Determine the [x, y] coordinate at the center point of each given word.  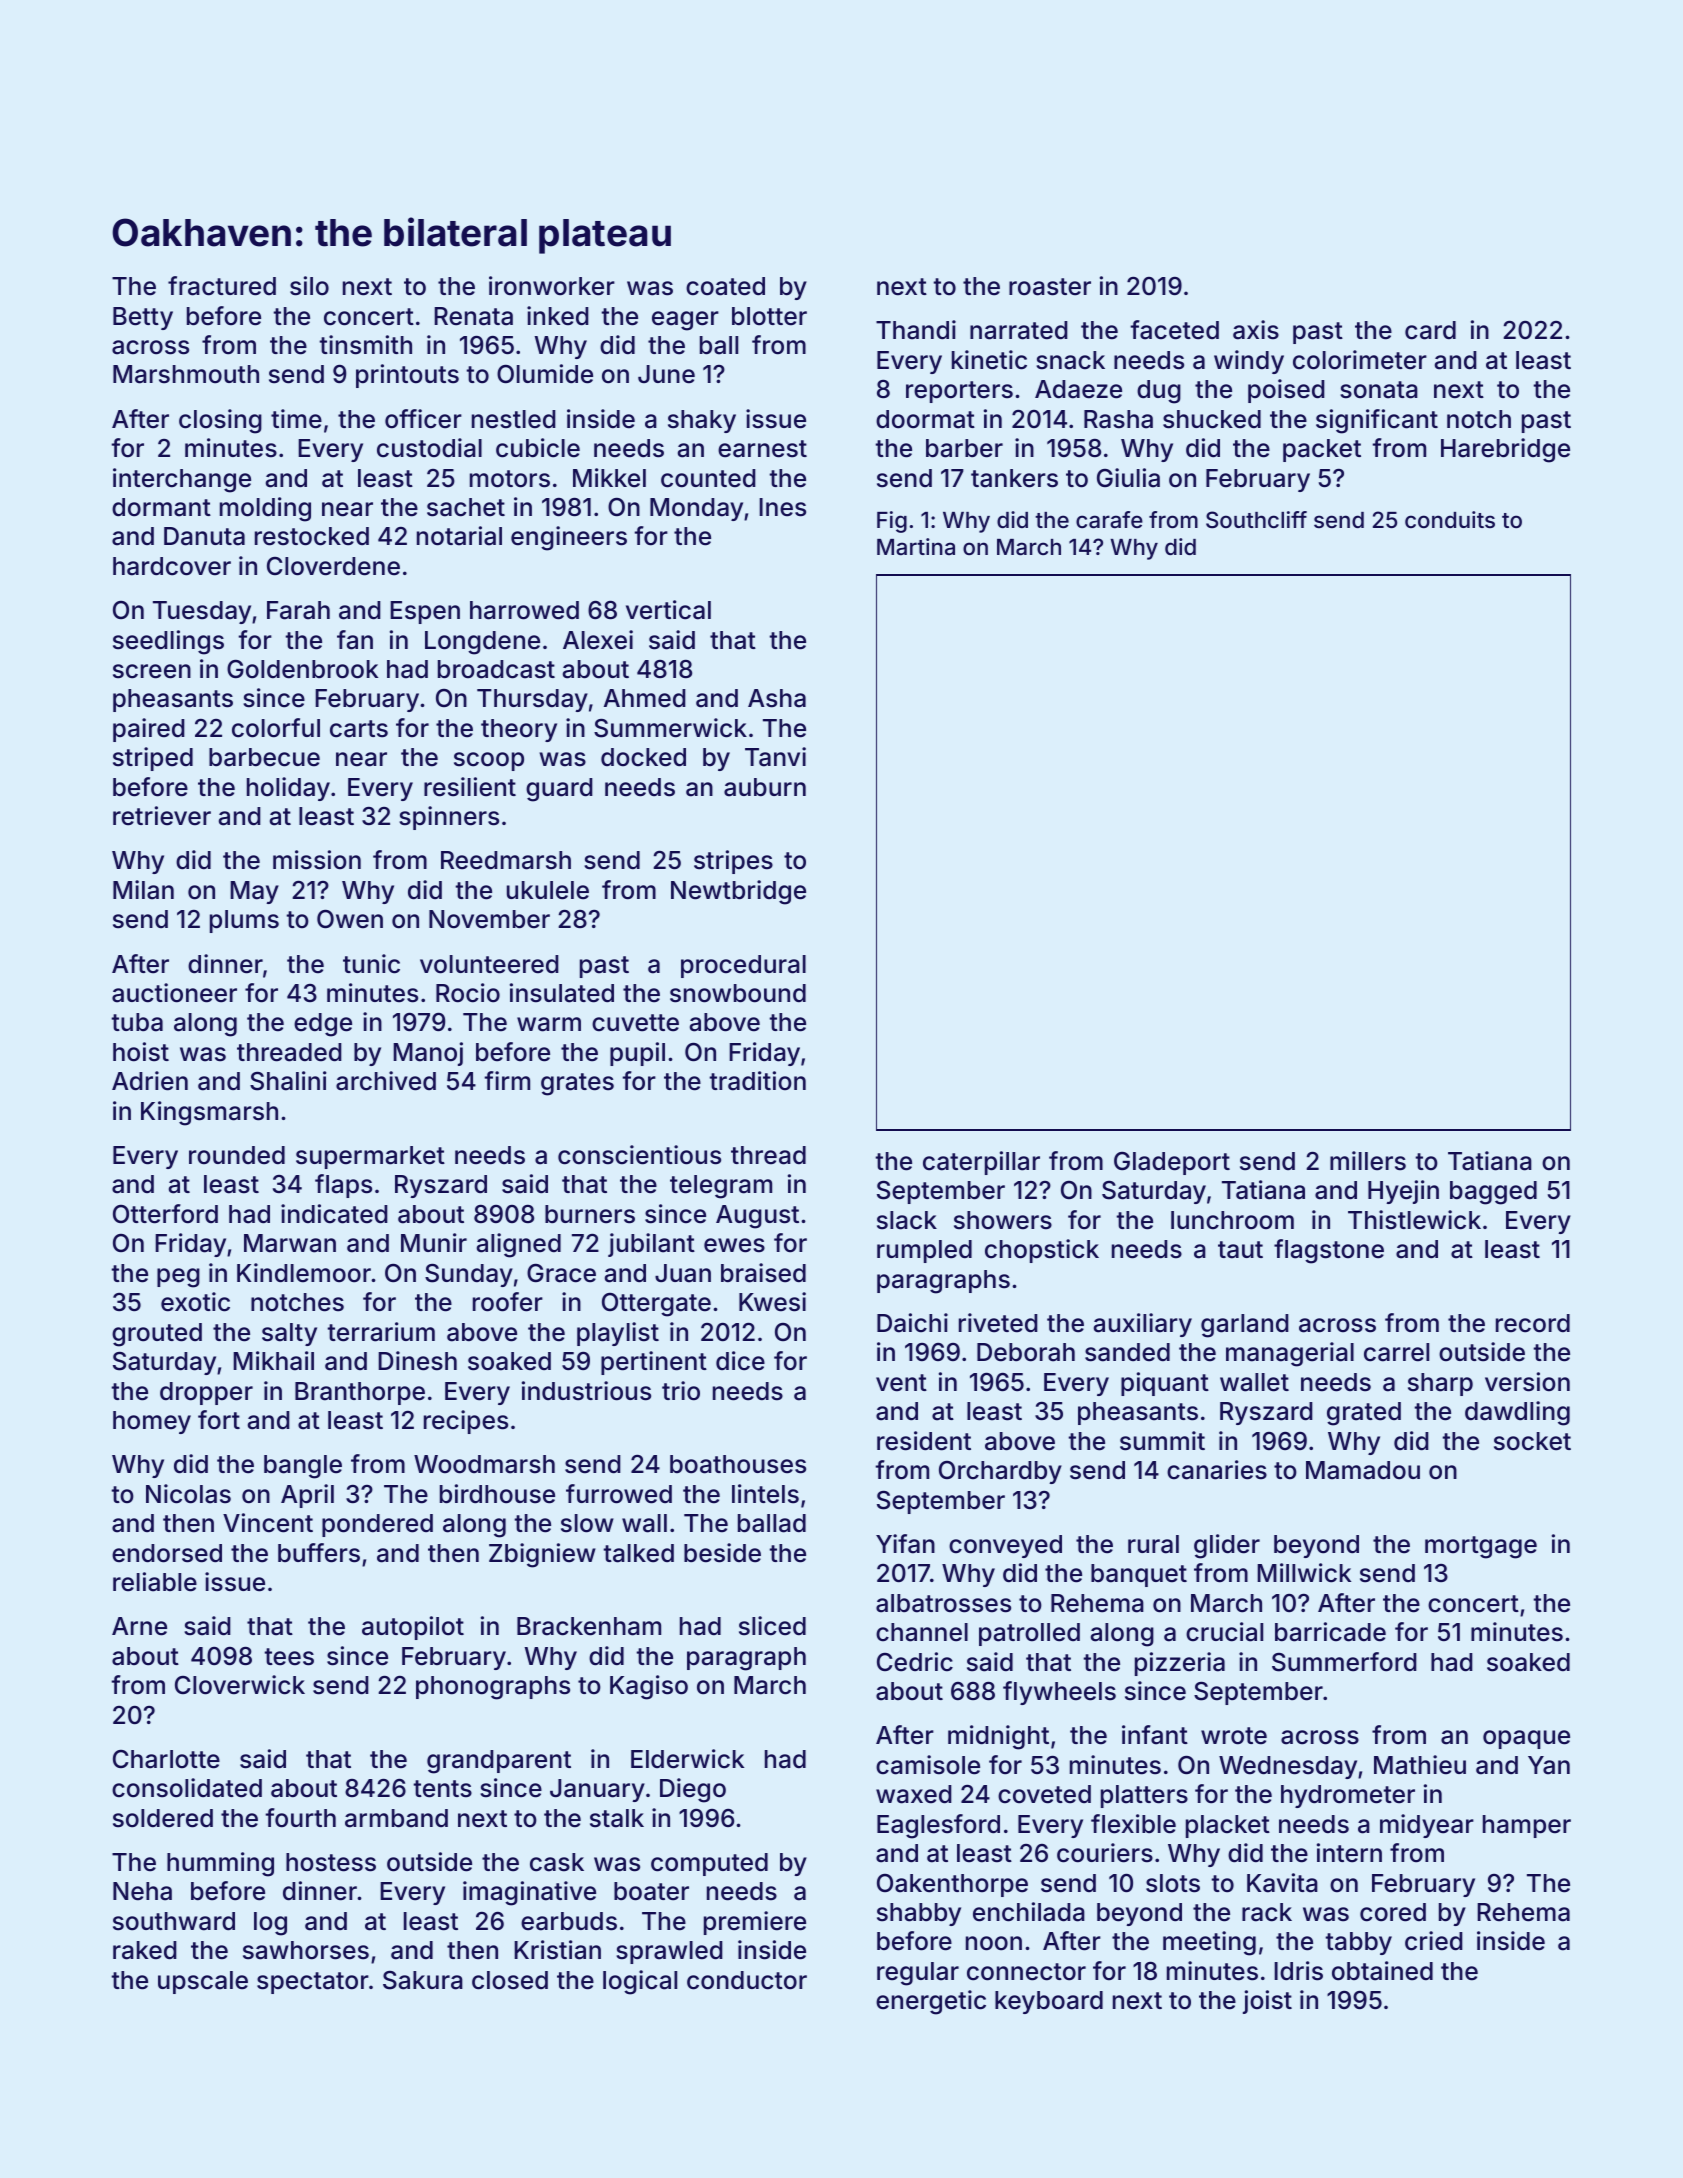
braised [763, 1273]
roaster [1050, 287]
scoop [489, 761]
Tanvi [775, 757]
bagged [1493, 1193]
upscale [203, 1982]
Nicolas [188, 1494]
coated [725, 286]
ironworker [552, 286]
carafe [1109, 520]
